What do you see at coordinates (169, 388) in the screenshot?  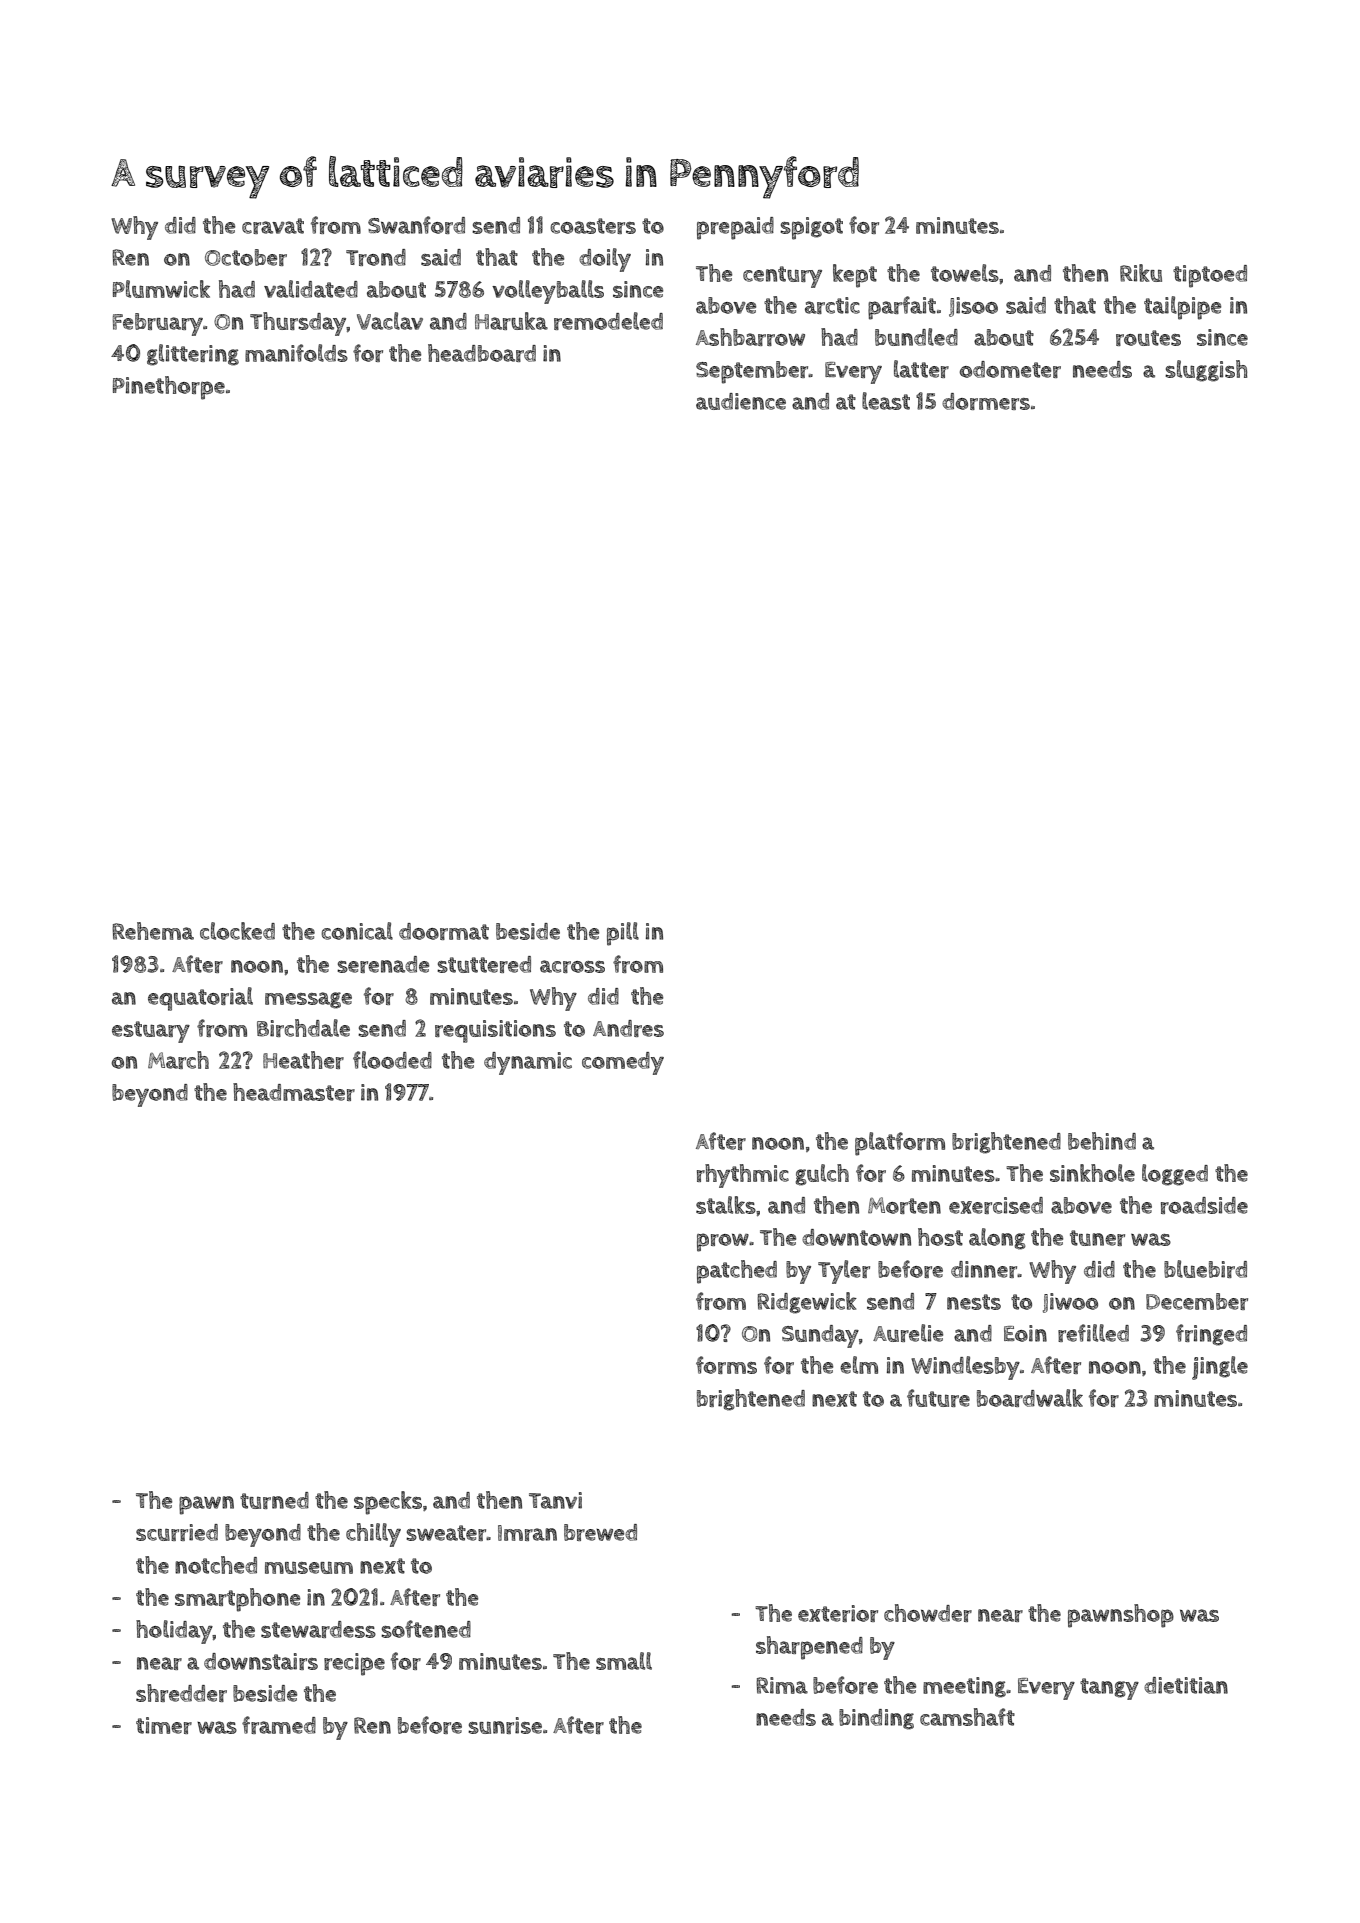 I see `Pinethorpe` at bounding box center [169, 388].
